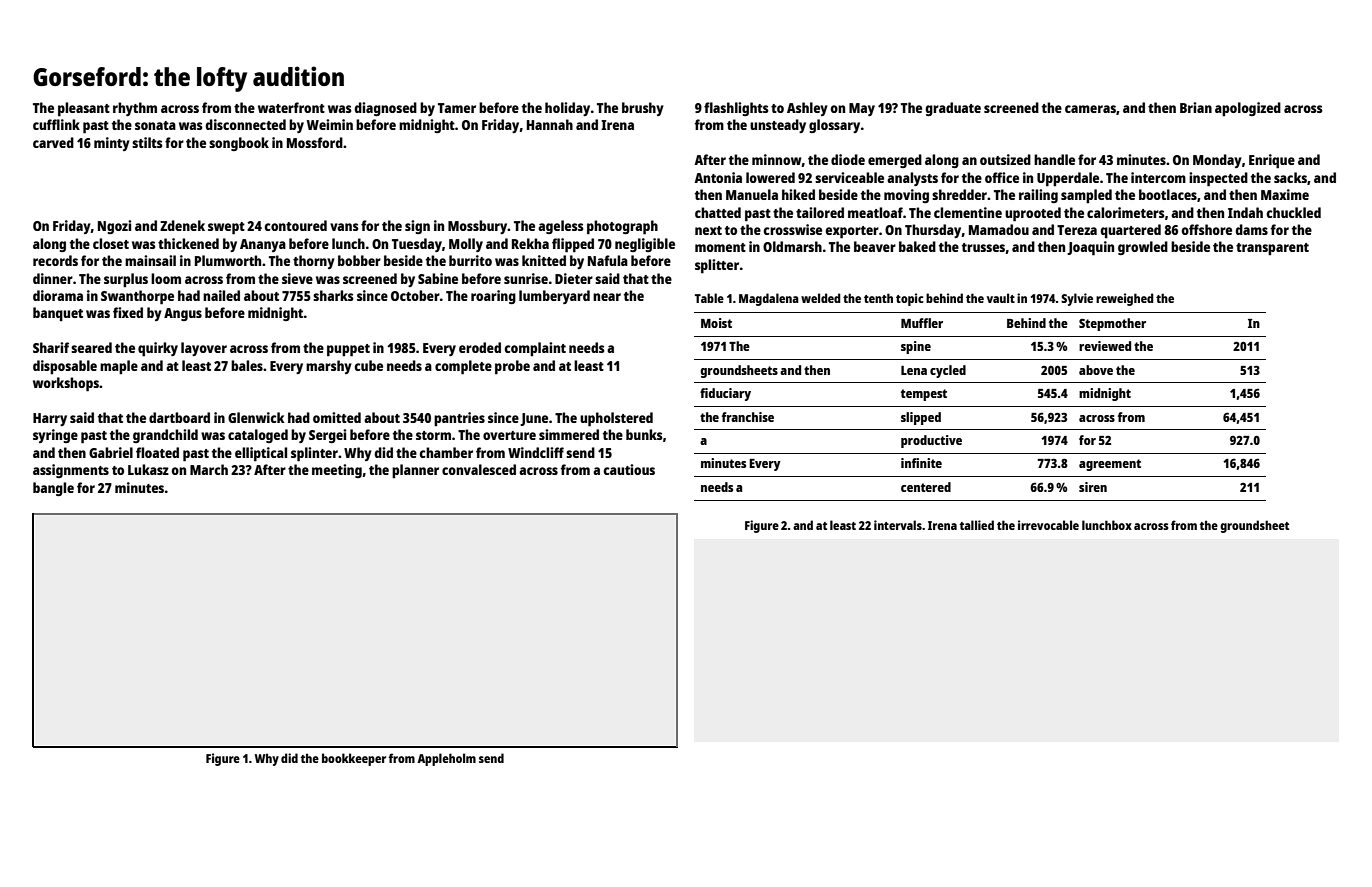  Describe the element at coordinates (875, 246) in the image. I see `beaver` at that location.
